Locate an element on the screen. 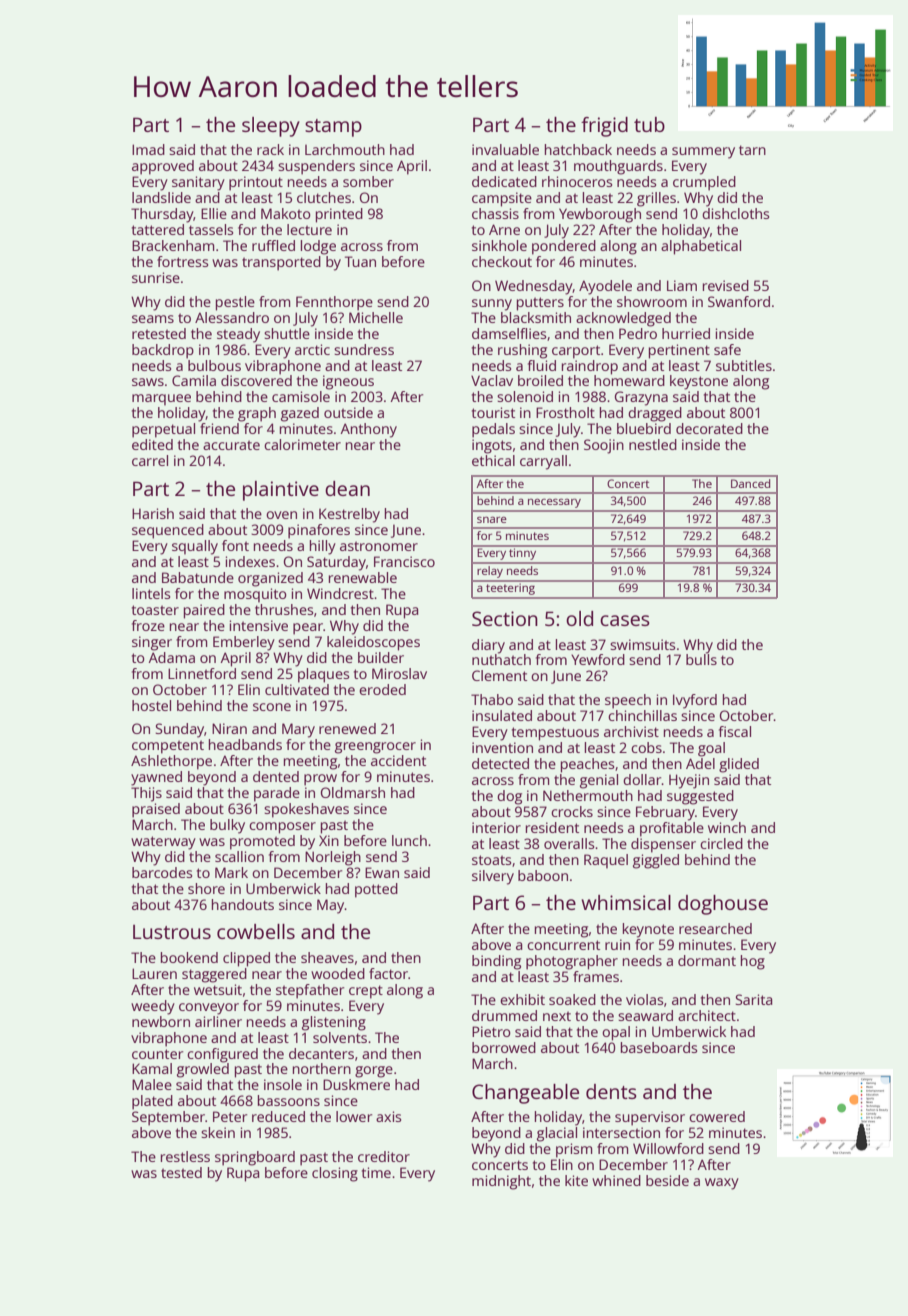  pinafores is located at coordinates (319, 531).
